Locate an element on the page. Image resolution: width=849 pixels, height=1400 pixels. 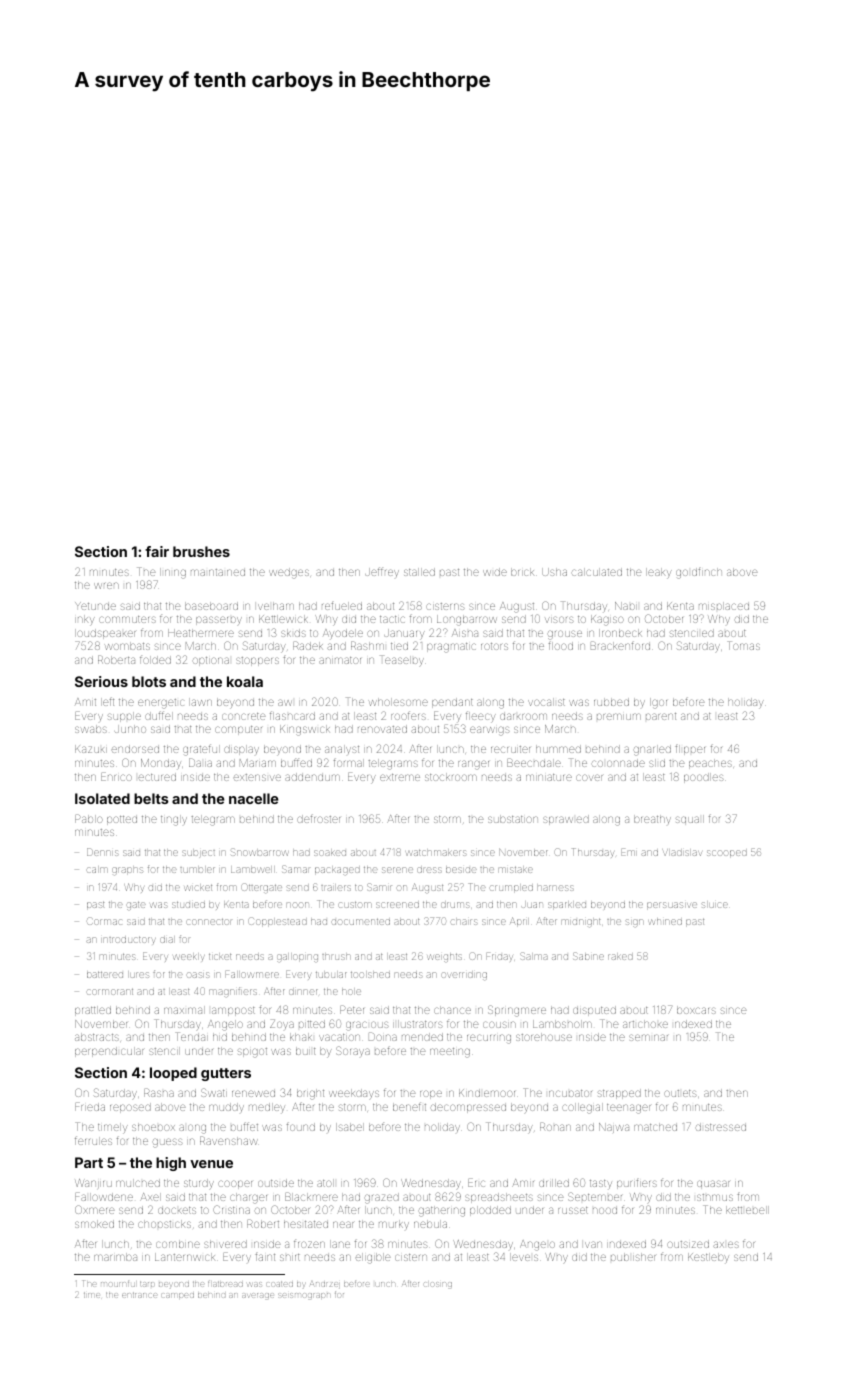
beside is located at coordinates (461, 870).
